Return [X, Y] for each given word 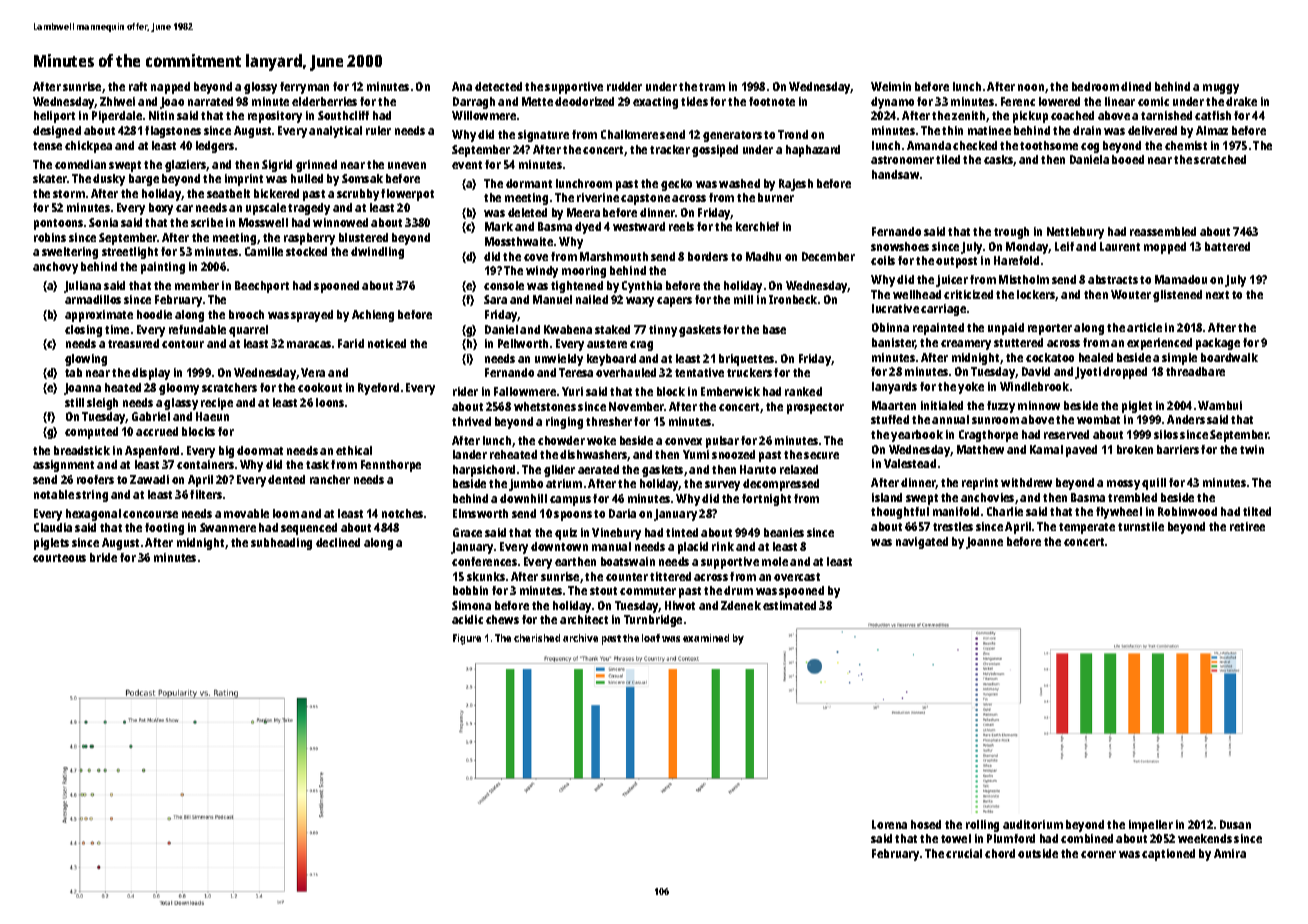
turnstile [1141, 526]
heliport [54, 117]
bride [103, 557]
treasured [133, 343]
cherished [537, 638]
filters [206, 494]
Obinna [890, 327]
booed [1128, 159]
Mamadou [1181, 279]
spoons [573, 516]
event [467, 165]
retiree [1247, 526]
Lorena [889, 824]
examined [706, 638]
